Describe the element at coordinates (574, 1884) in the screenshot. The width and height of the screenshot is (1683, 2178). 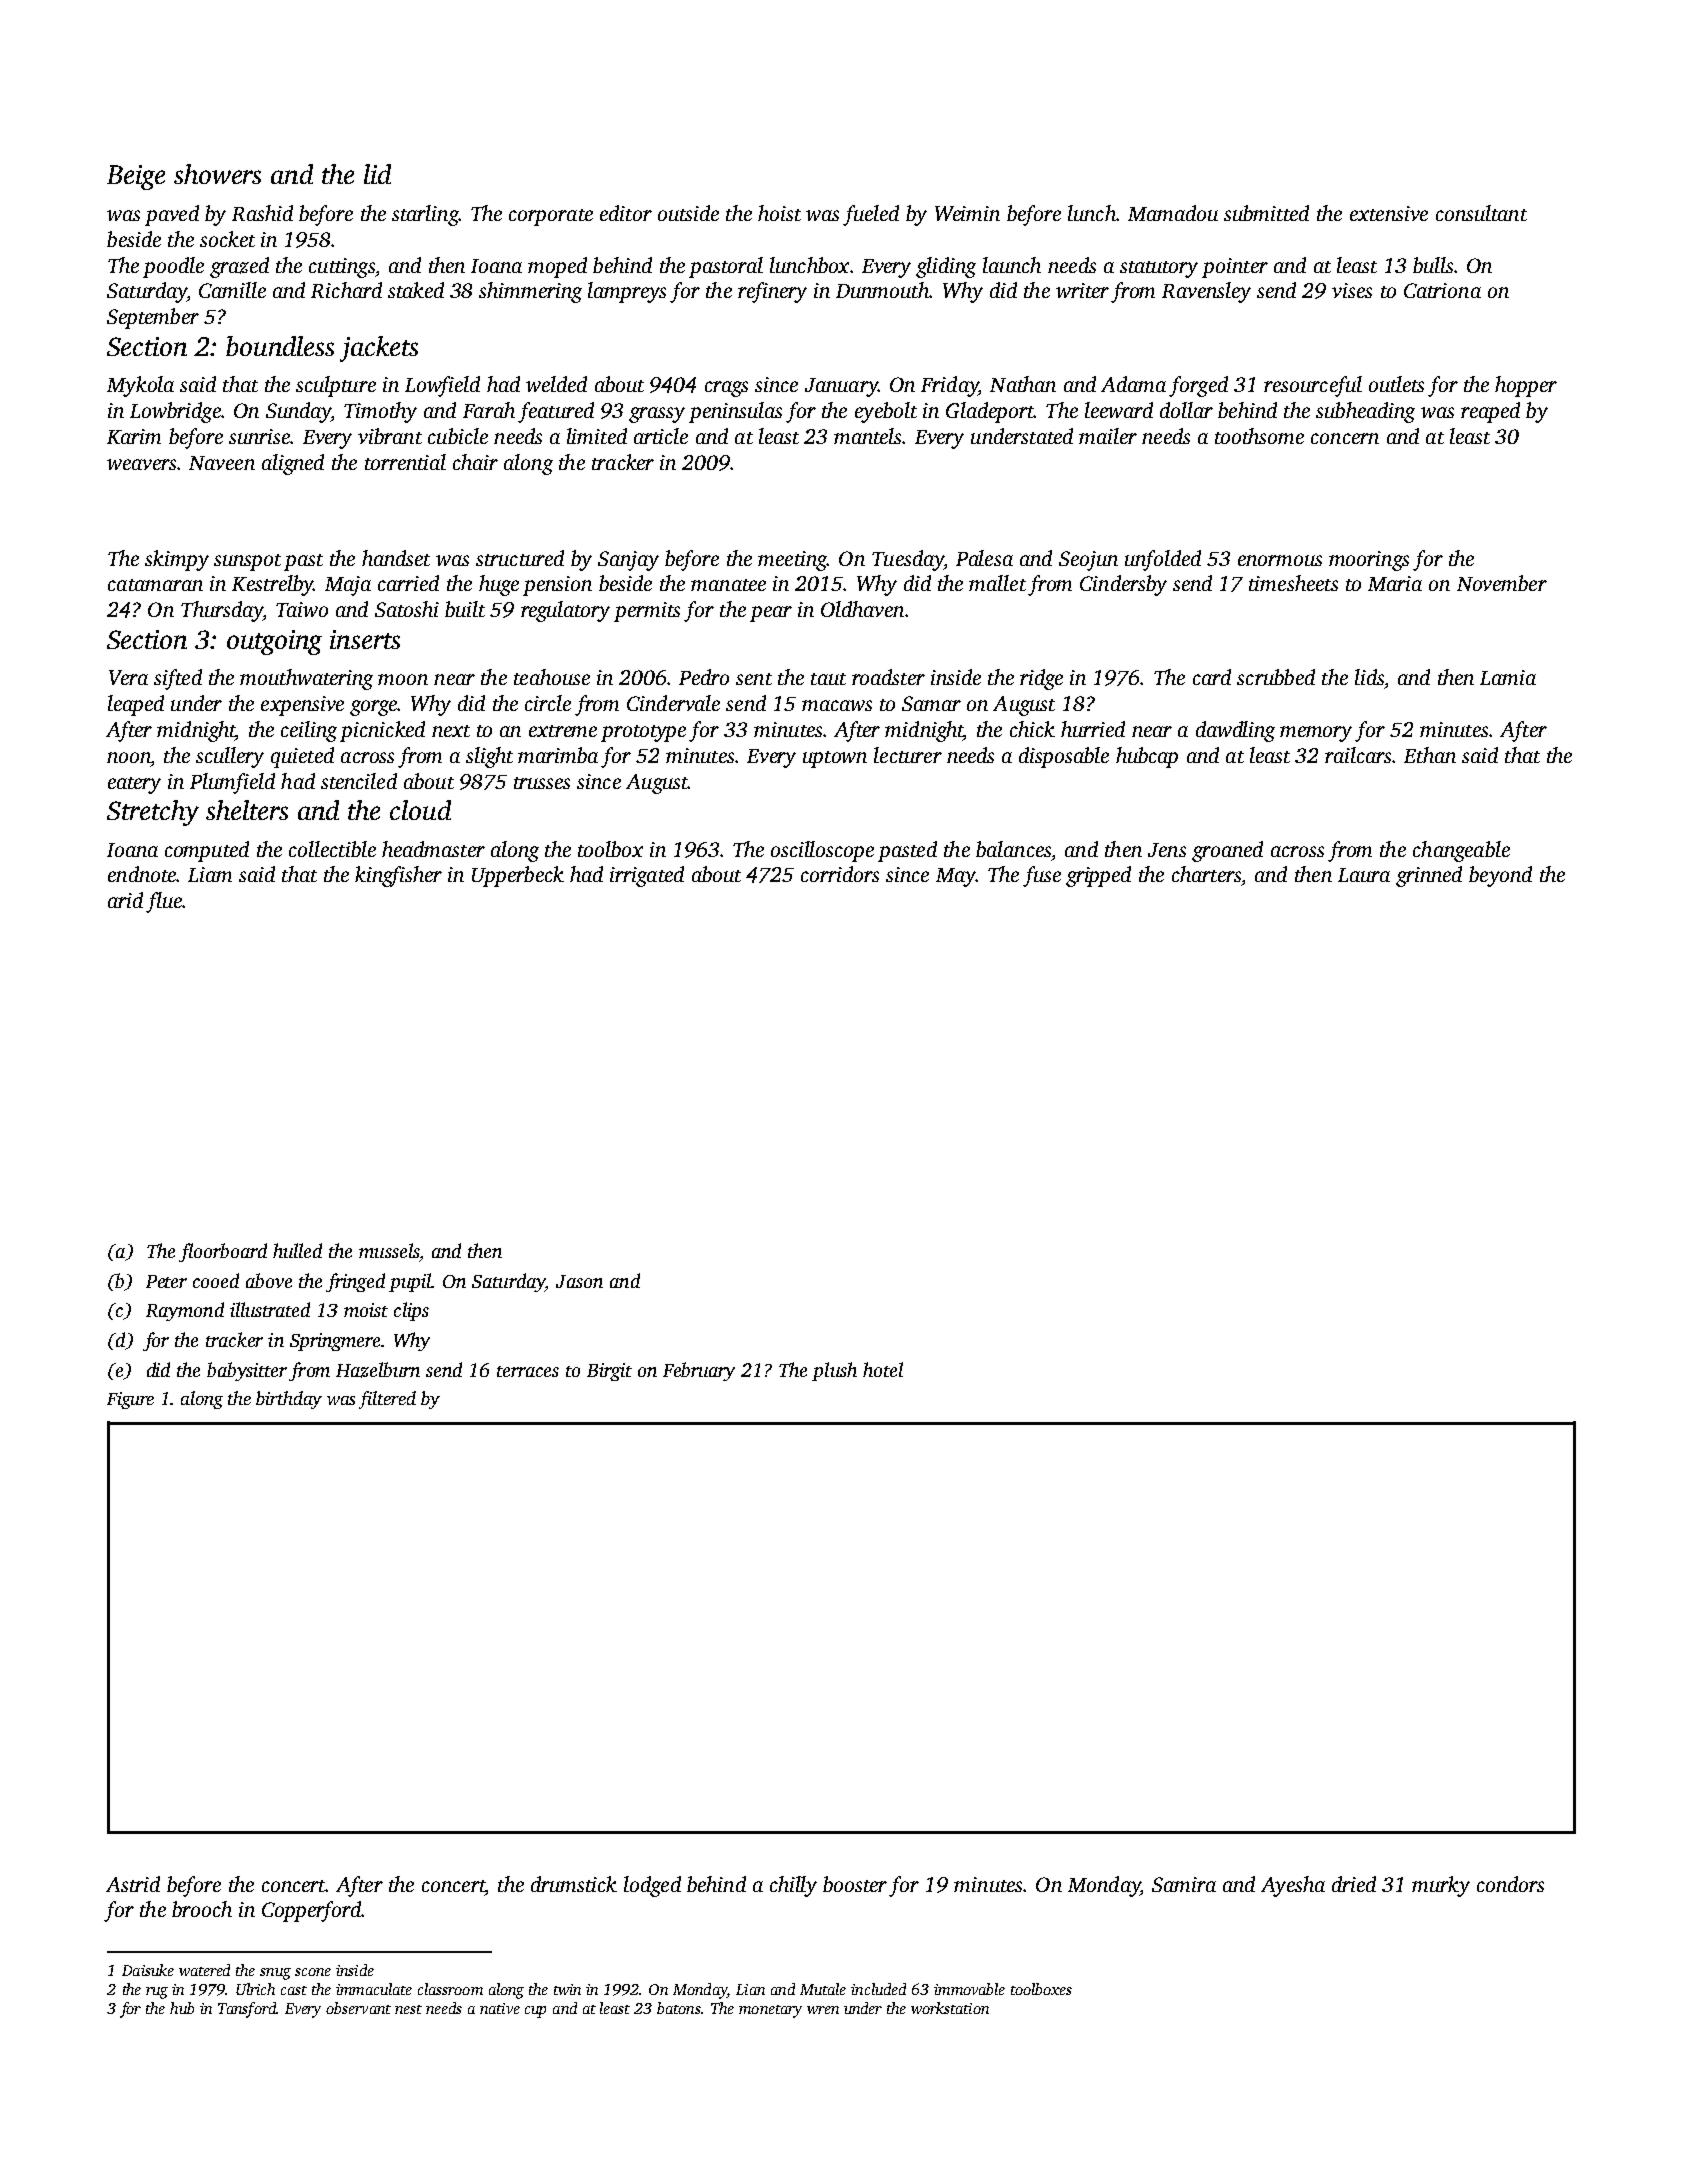
I see `drumstick` at that location.
